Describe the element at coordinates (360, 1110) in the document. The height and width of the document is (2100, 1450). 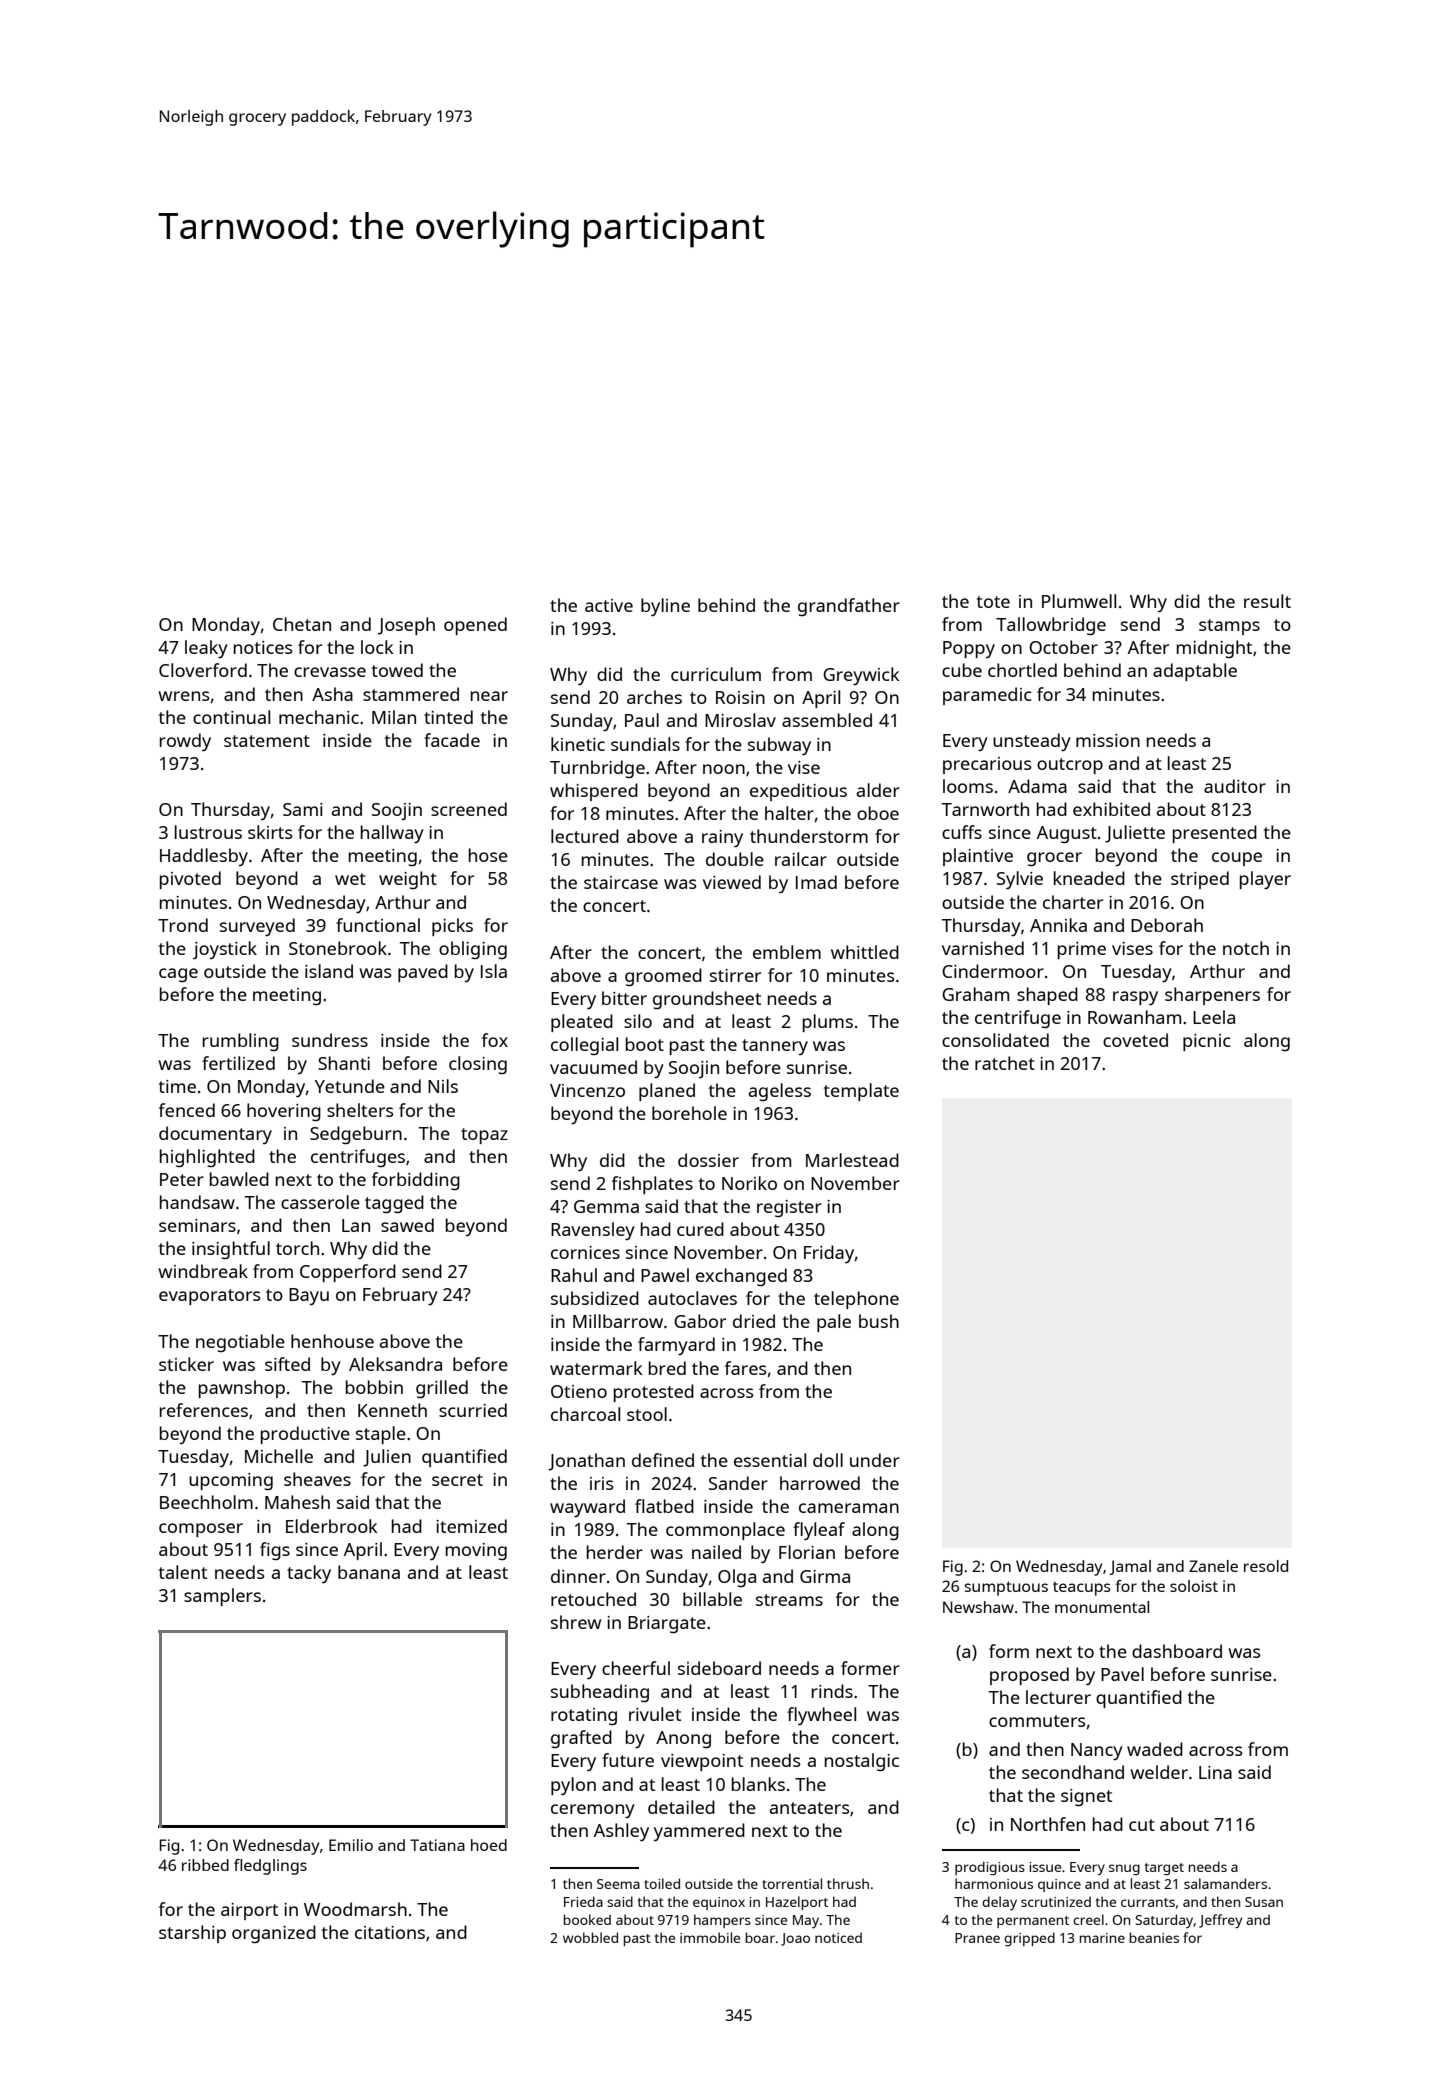
I see `shelters` at that location.
